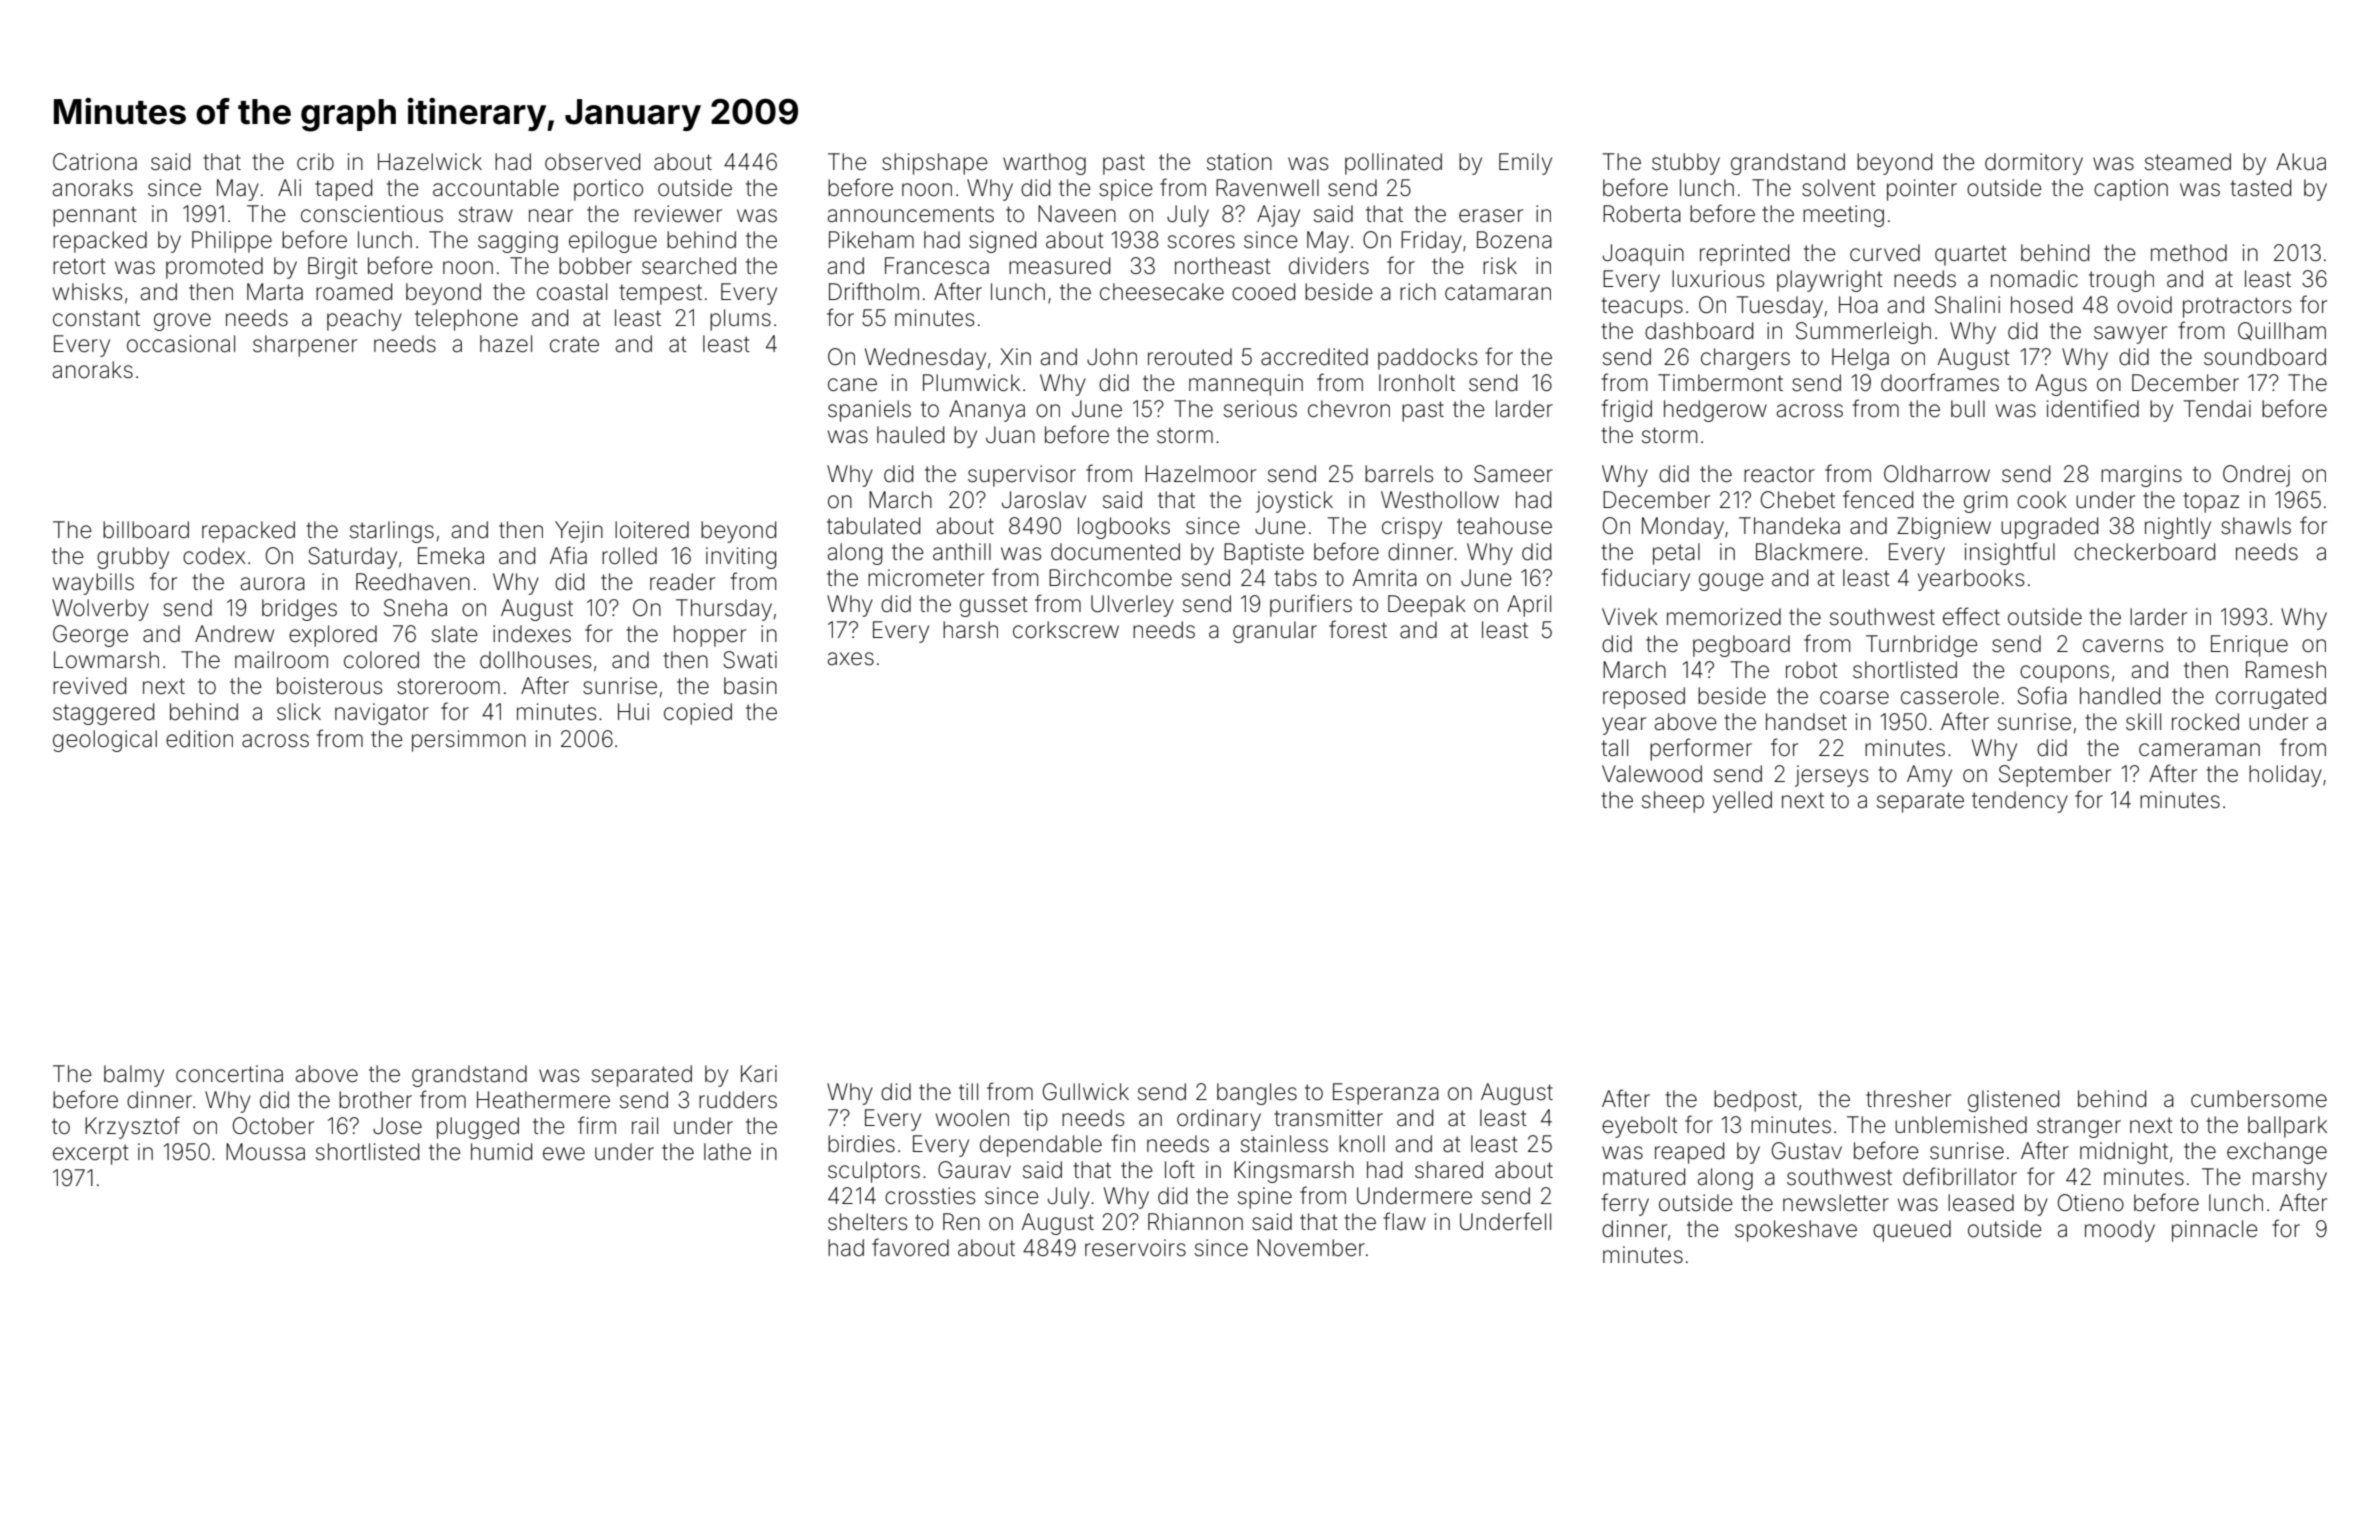  I want to click on bridges, so click(299, 610).
